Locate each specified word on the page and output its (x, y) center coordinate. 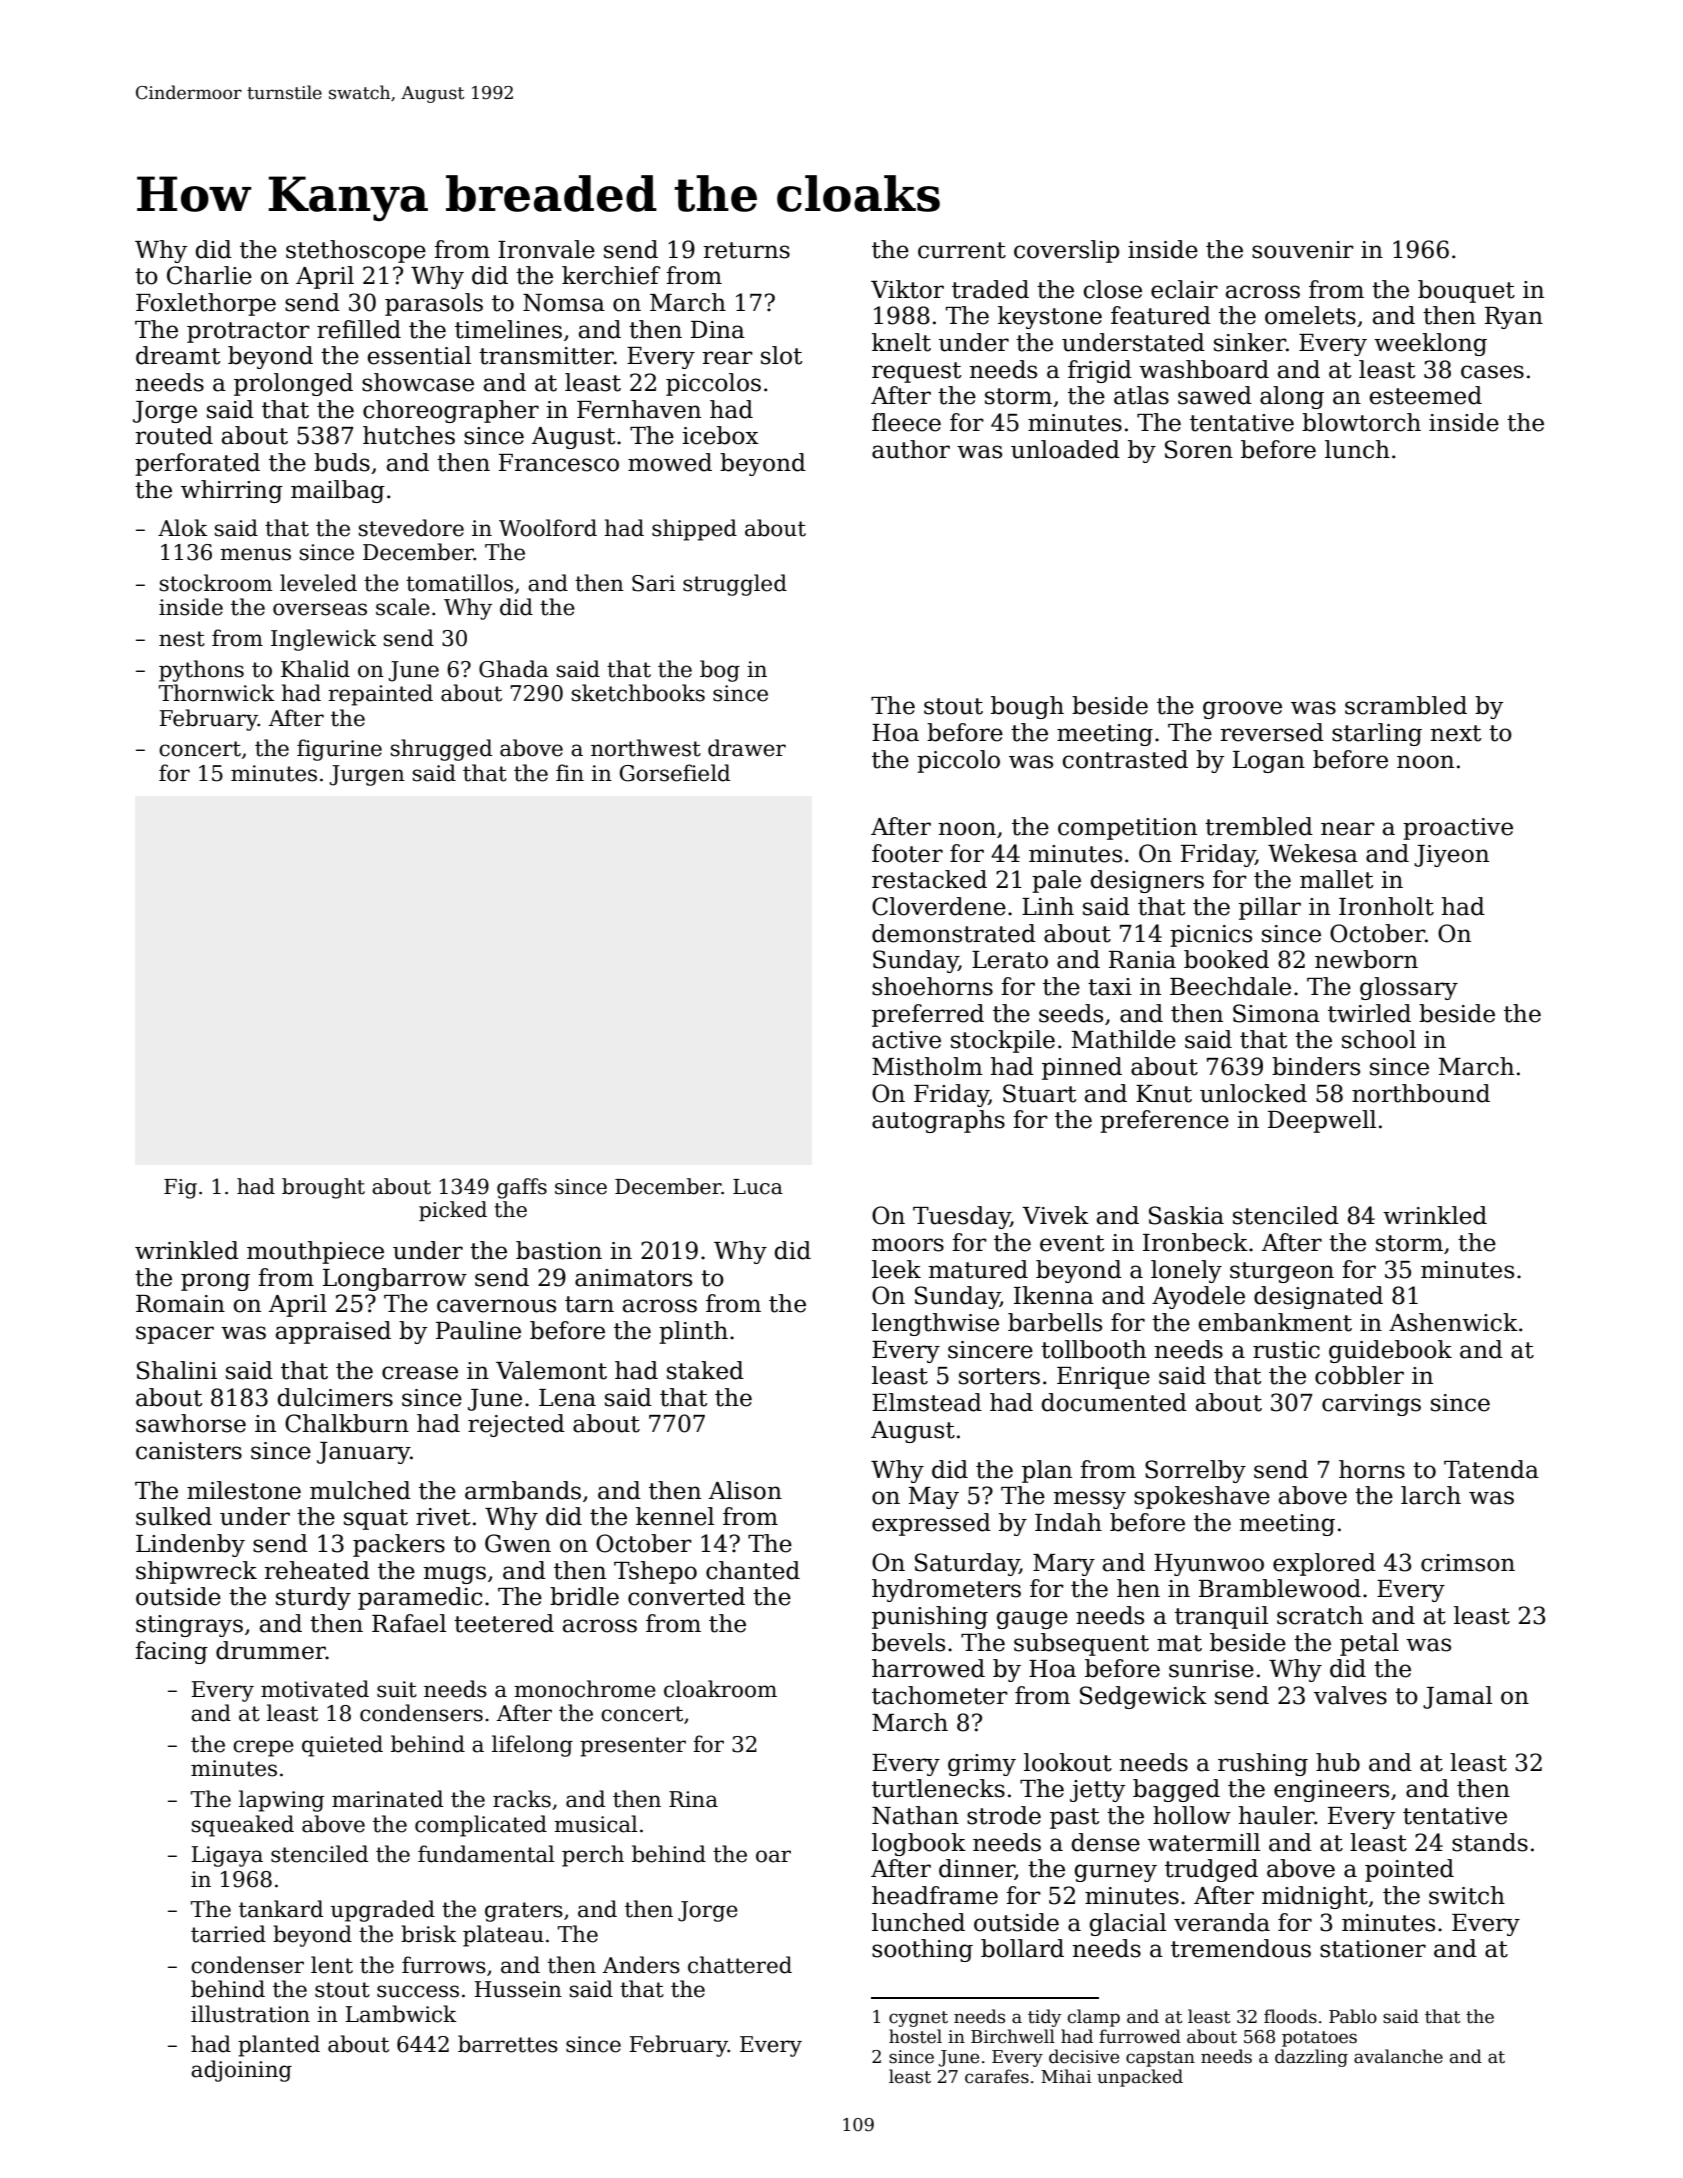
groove (1242, 710)
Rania (1142, 960)
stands (1490, 1842)
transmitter (546, 356)
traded (990, 289)
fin (570, 772)
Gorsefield (675, 773)
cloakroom (720, 1689)
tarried (228, 1934)
